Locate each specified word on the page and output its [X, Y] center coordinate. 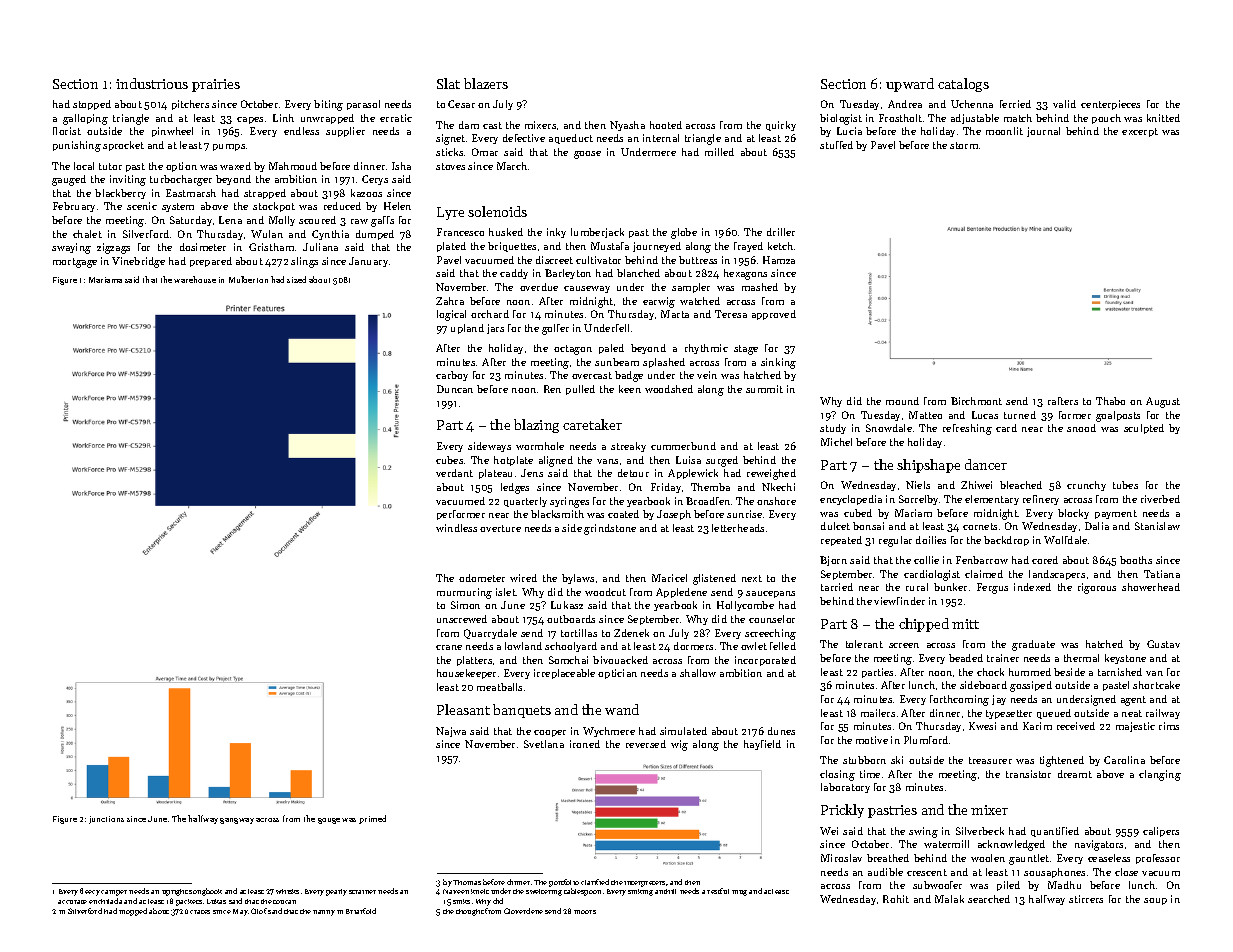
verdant [454, 473]
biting [328, 105]
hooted [666, 125]
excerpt [1140, 132]
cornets [980, 526]
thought [470, 912]
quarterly [525, 502]
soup [1155, 901]
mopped [133, 912]
